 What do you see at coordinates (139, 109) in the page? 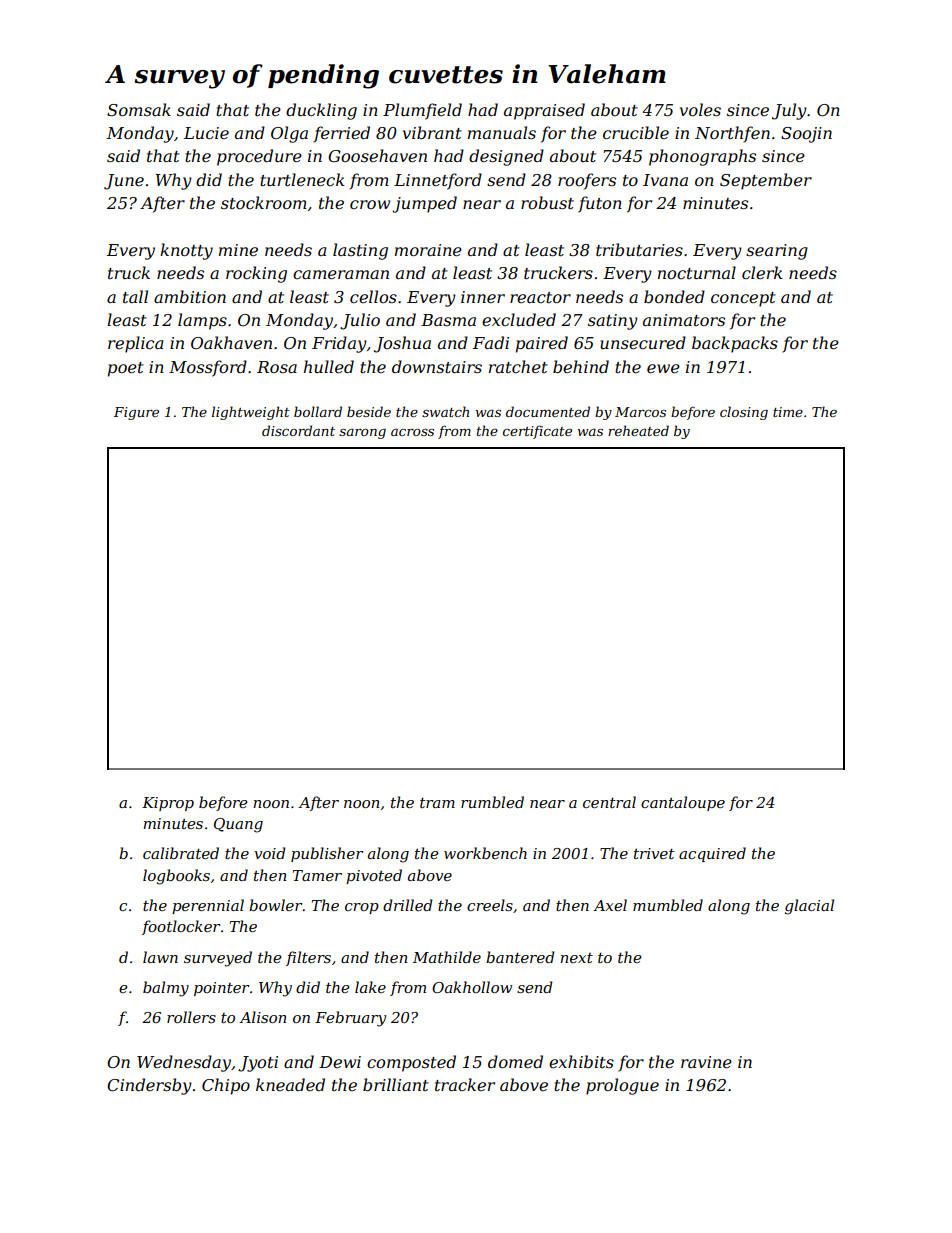
I see `Somsak` at bounding box center [139, 109].
